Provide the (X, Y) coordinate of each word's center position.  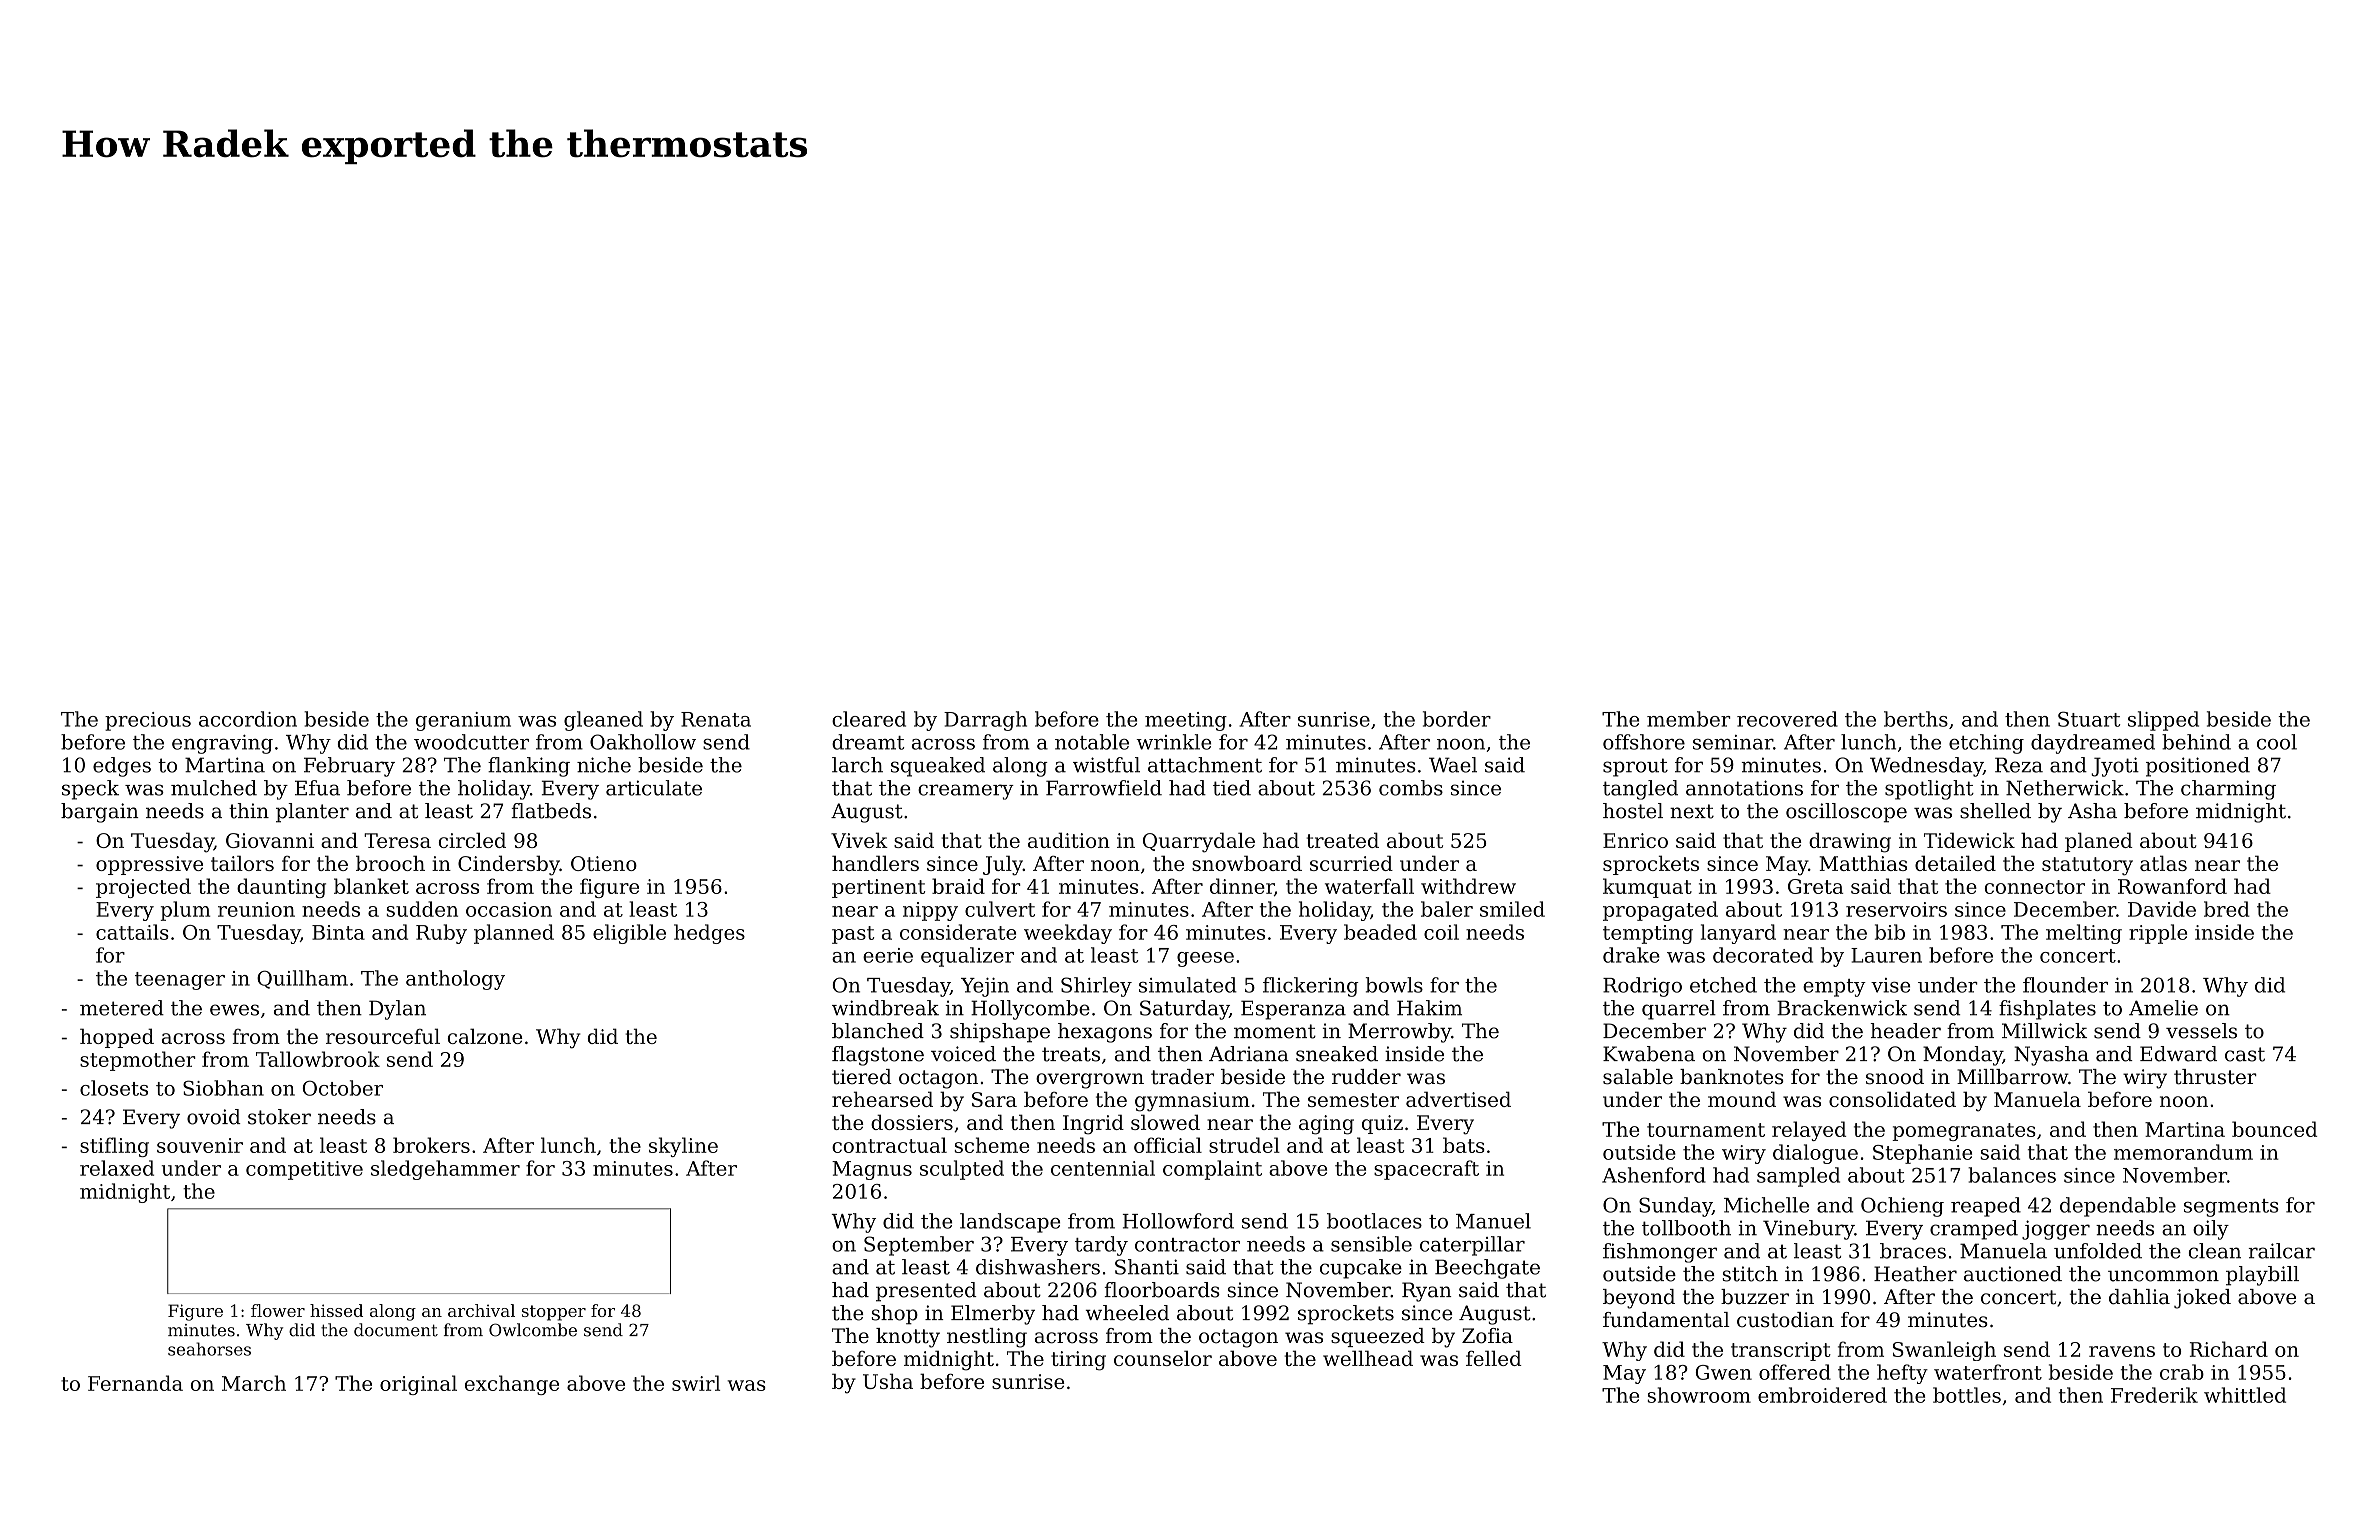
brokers (431, 1145)
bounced (2274, 1129)
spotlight (1929, 790)
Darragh (985, 721)
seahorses (209, 1349)
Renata (716, 719)
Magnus (872, 1170)
